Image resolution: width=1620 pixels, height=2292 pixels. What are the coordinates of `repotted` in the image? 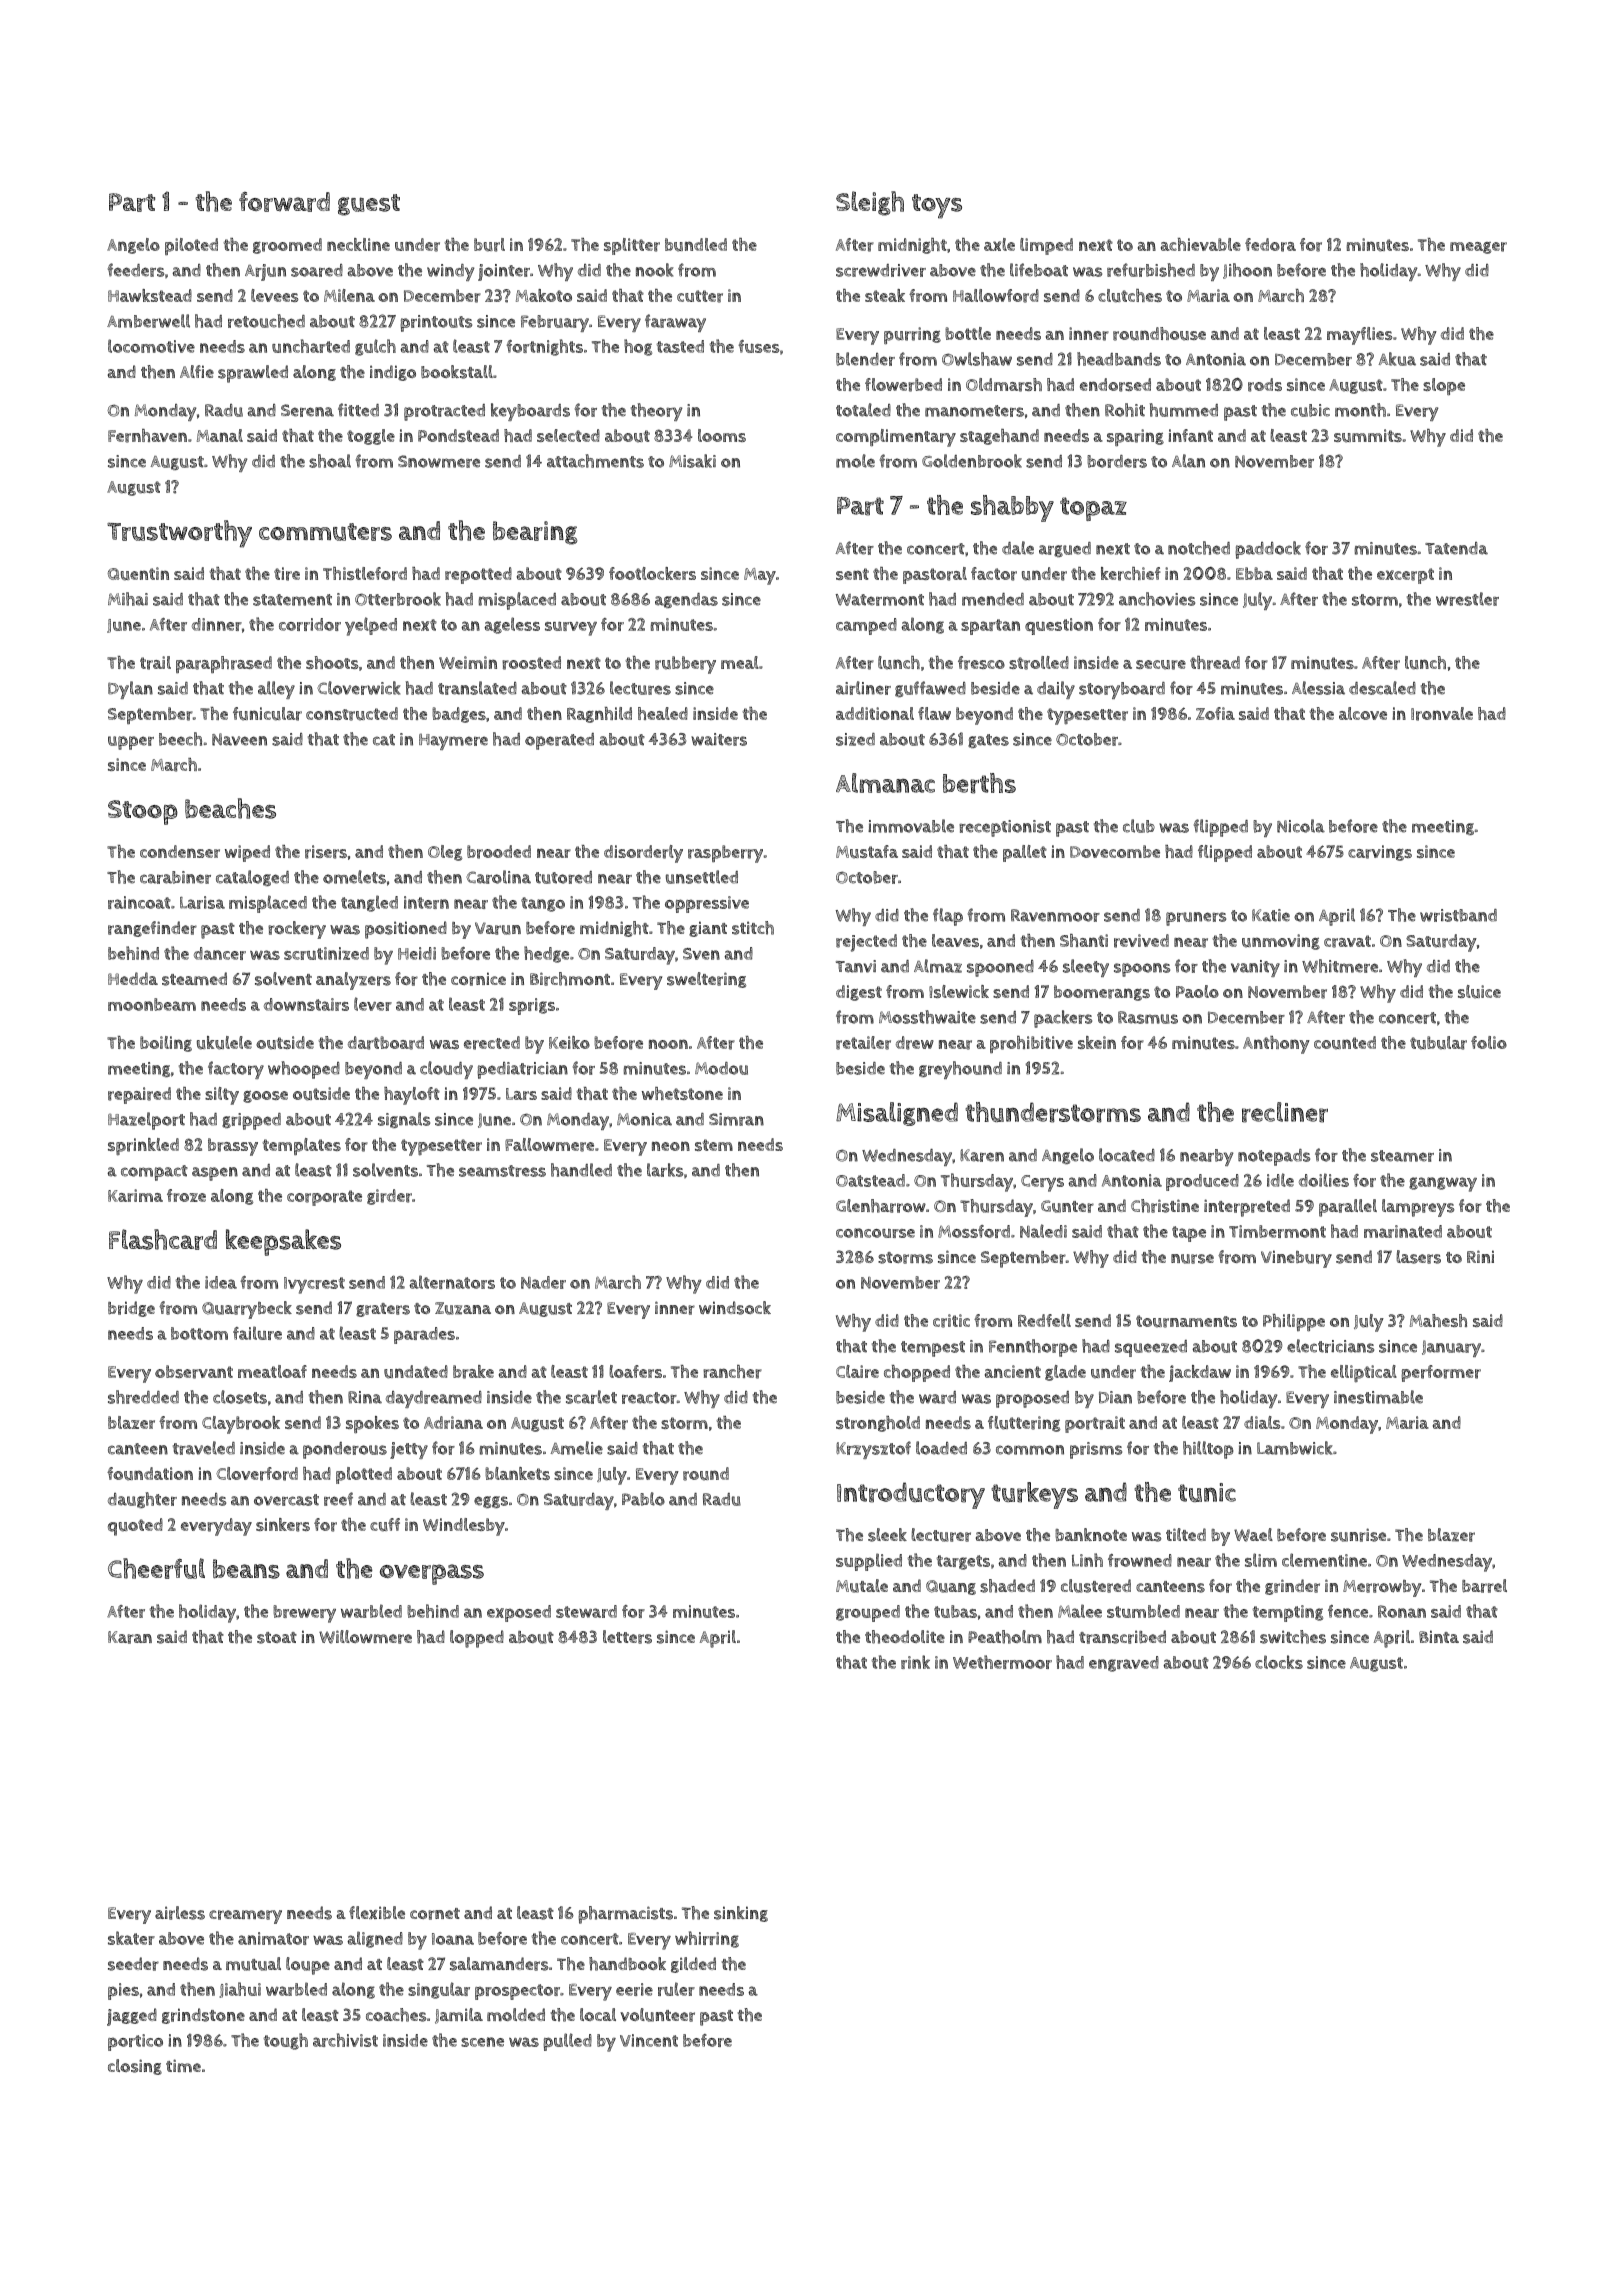 It's located at (478, 575).
